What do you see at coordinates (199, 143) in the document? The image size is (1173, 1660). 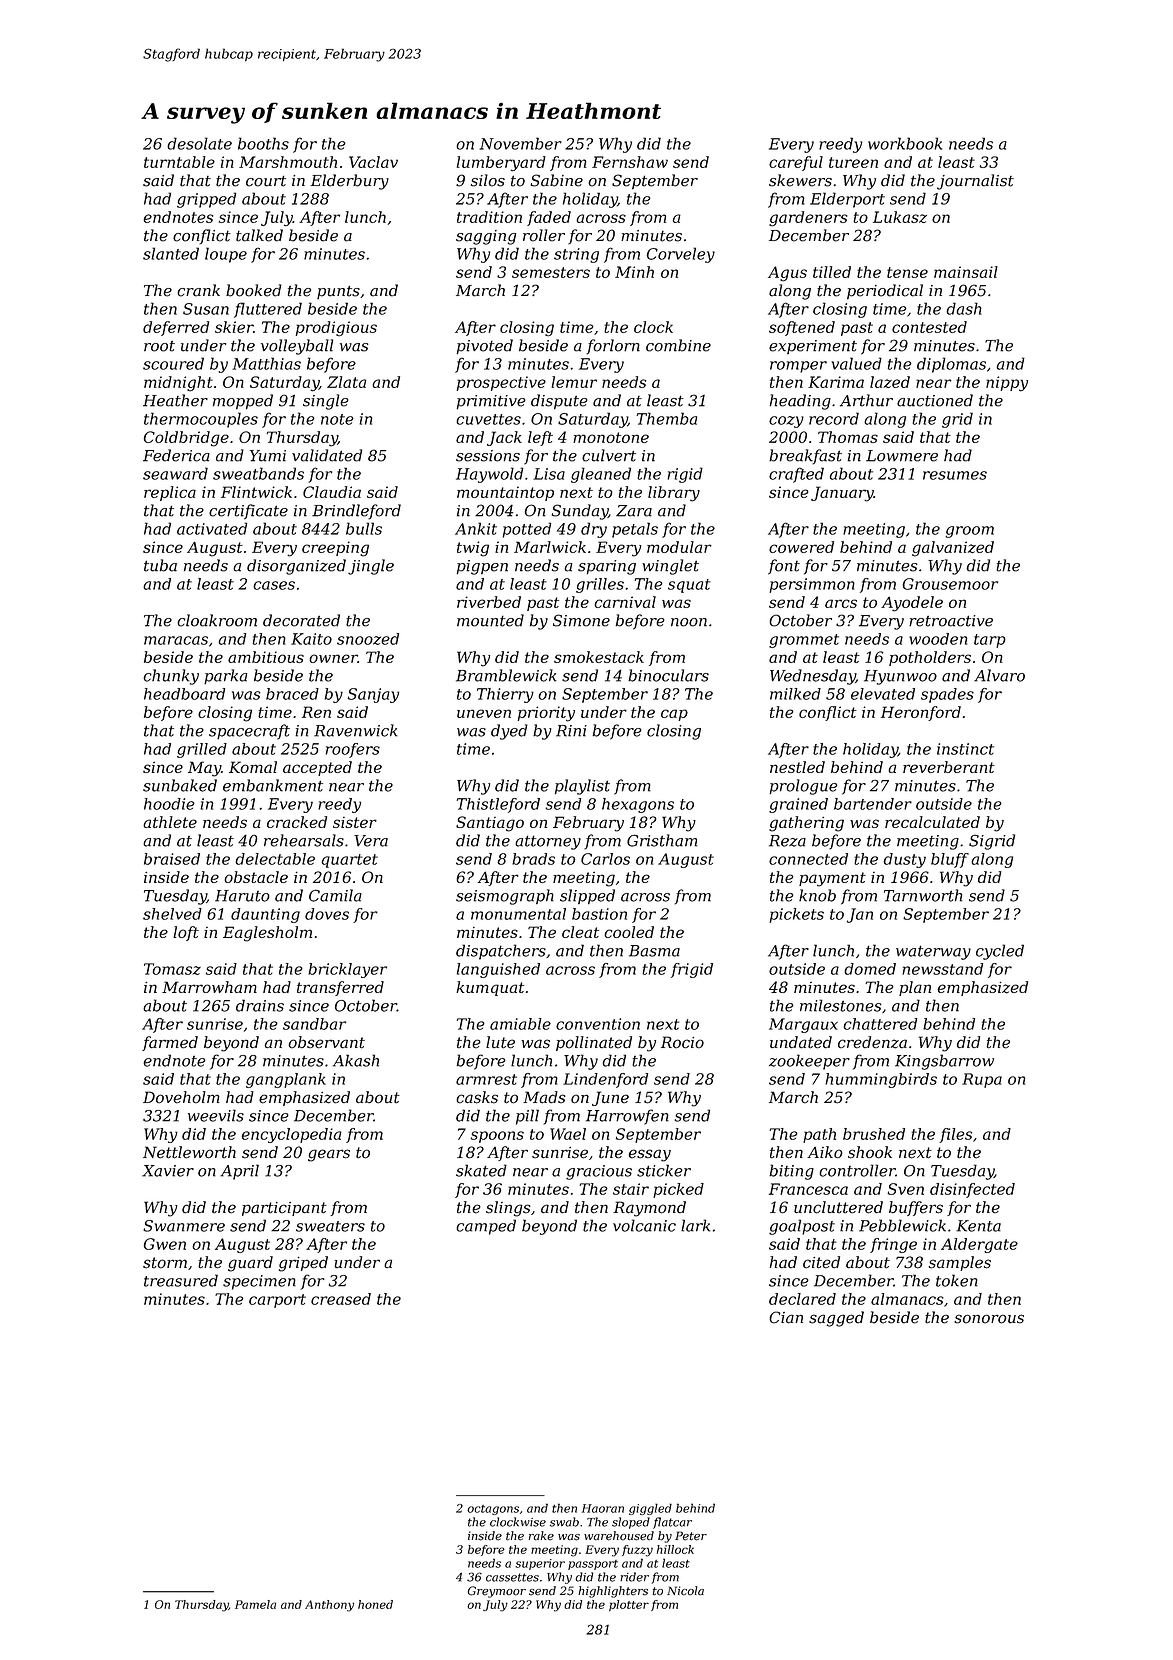 I see `desolate` at bounding box center [199, 143].
